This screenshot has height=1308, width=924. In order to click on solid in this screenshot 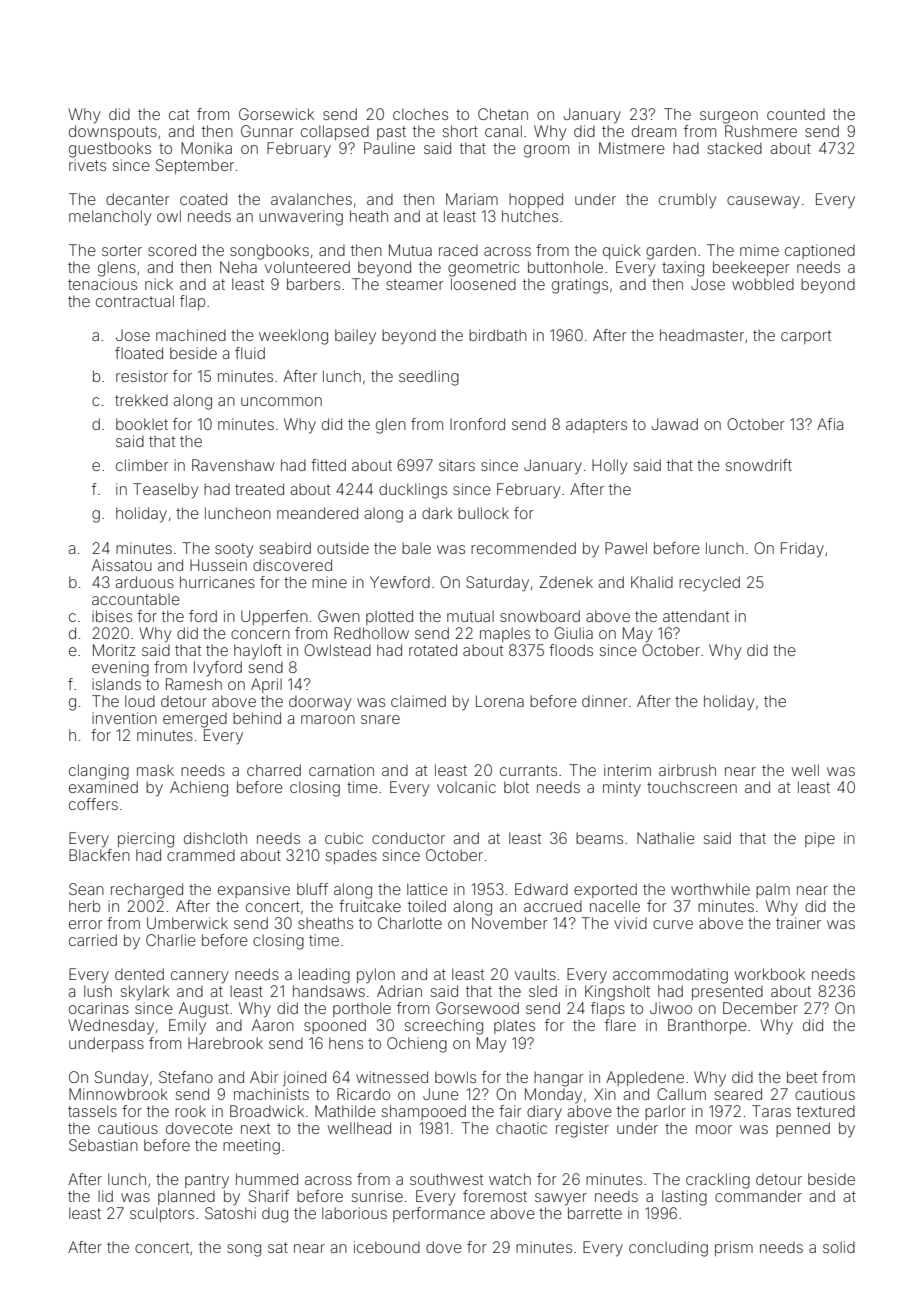, I will do `click(839, 1247)`.
